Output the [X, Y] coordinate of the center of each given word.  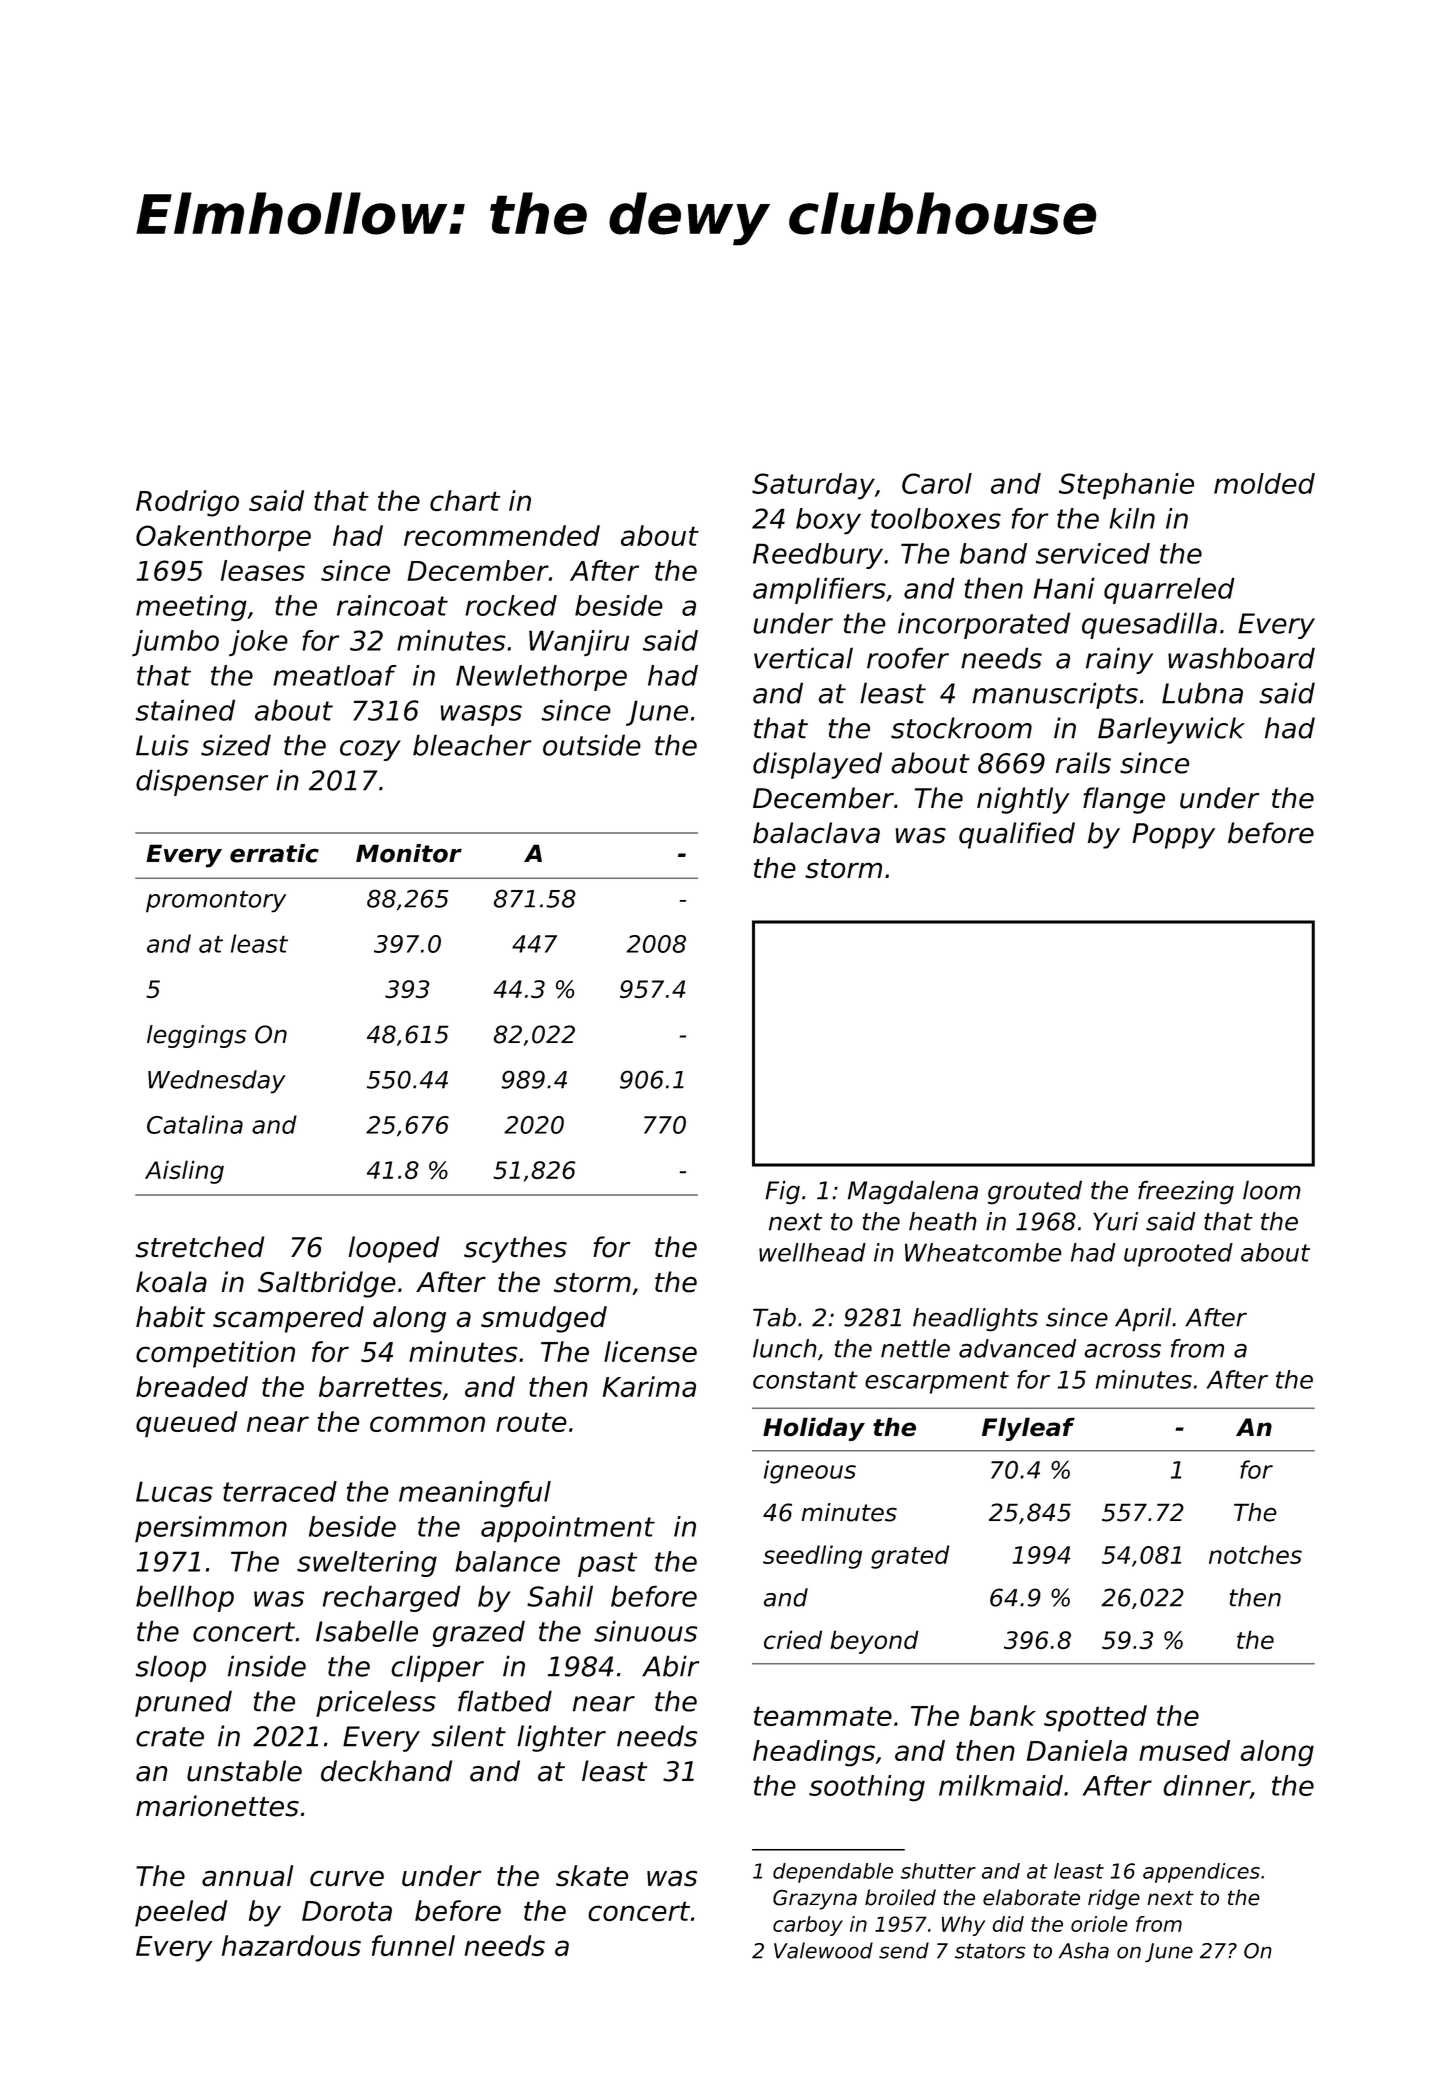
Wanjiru [579, 643]
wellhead [812, 1252]
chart [465, 501]
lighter [561, 1738]
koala [171, 1282]
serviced [1093, 553]
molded [1264, 483]
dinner [1206, 1787]
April [1143, 1320]
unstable [244, 1771]
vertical [803, 658]
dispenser [202, 782]
